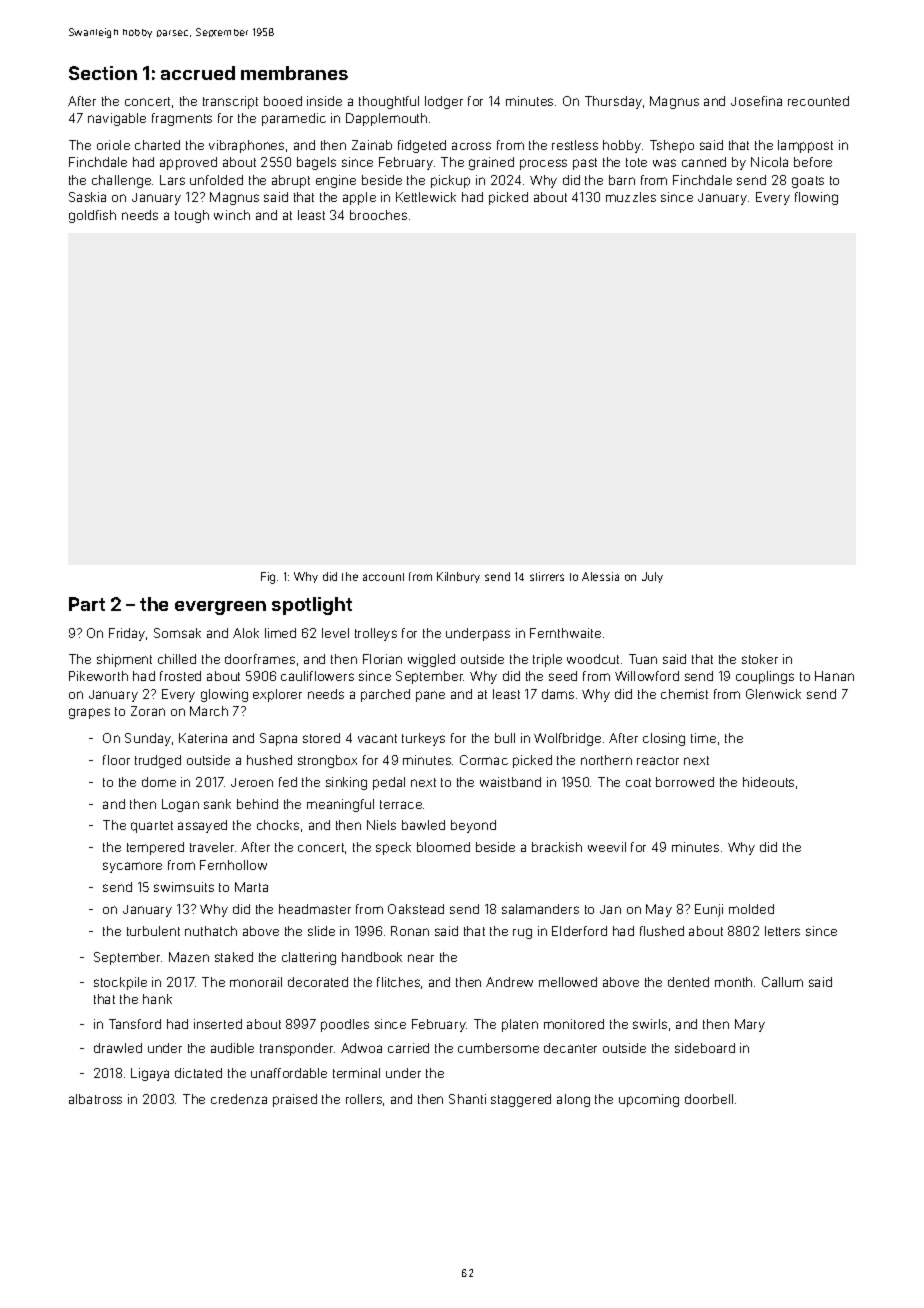 The image size is (924, 1308). Describe the element at coordinates (268, 578) in the page. I see `Fig` at that location.
